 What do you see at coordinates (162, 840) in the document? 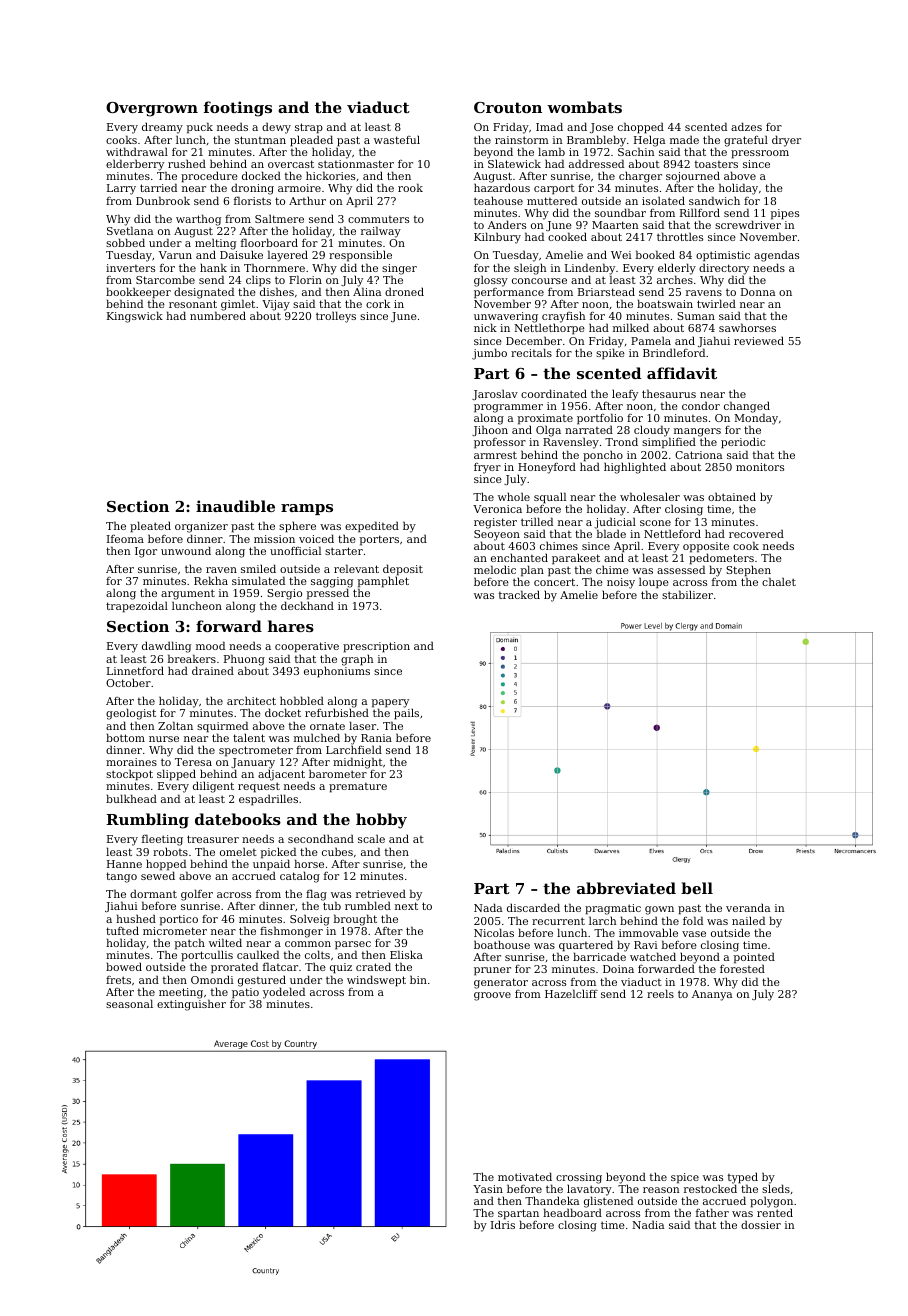
I see `fleeting` at bounding box center [162, 840].
